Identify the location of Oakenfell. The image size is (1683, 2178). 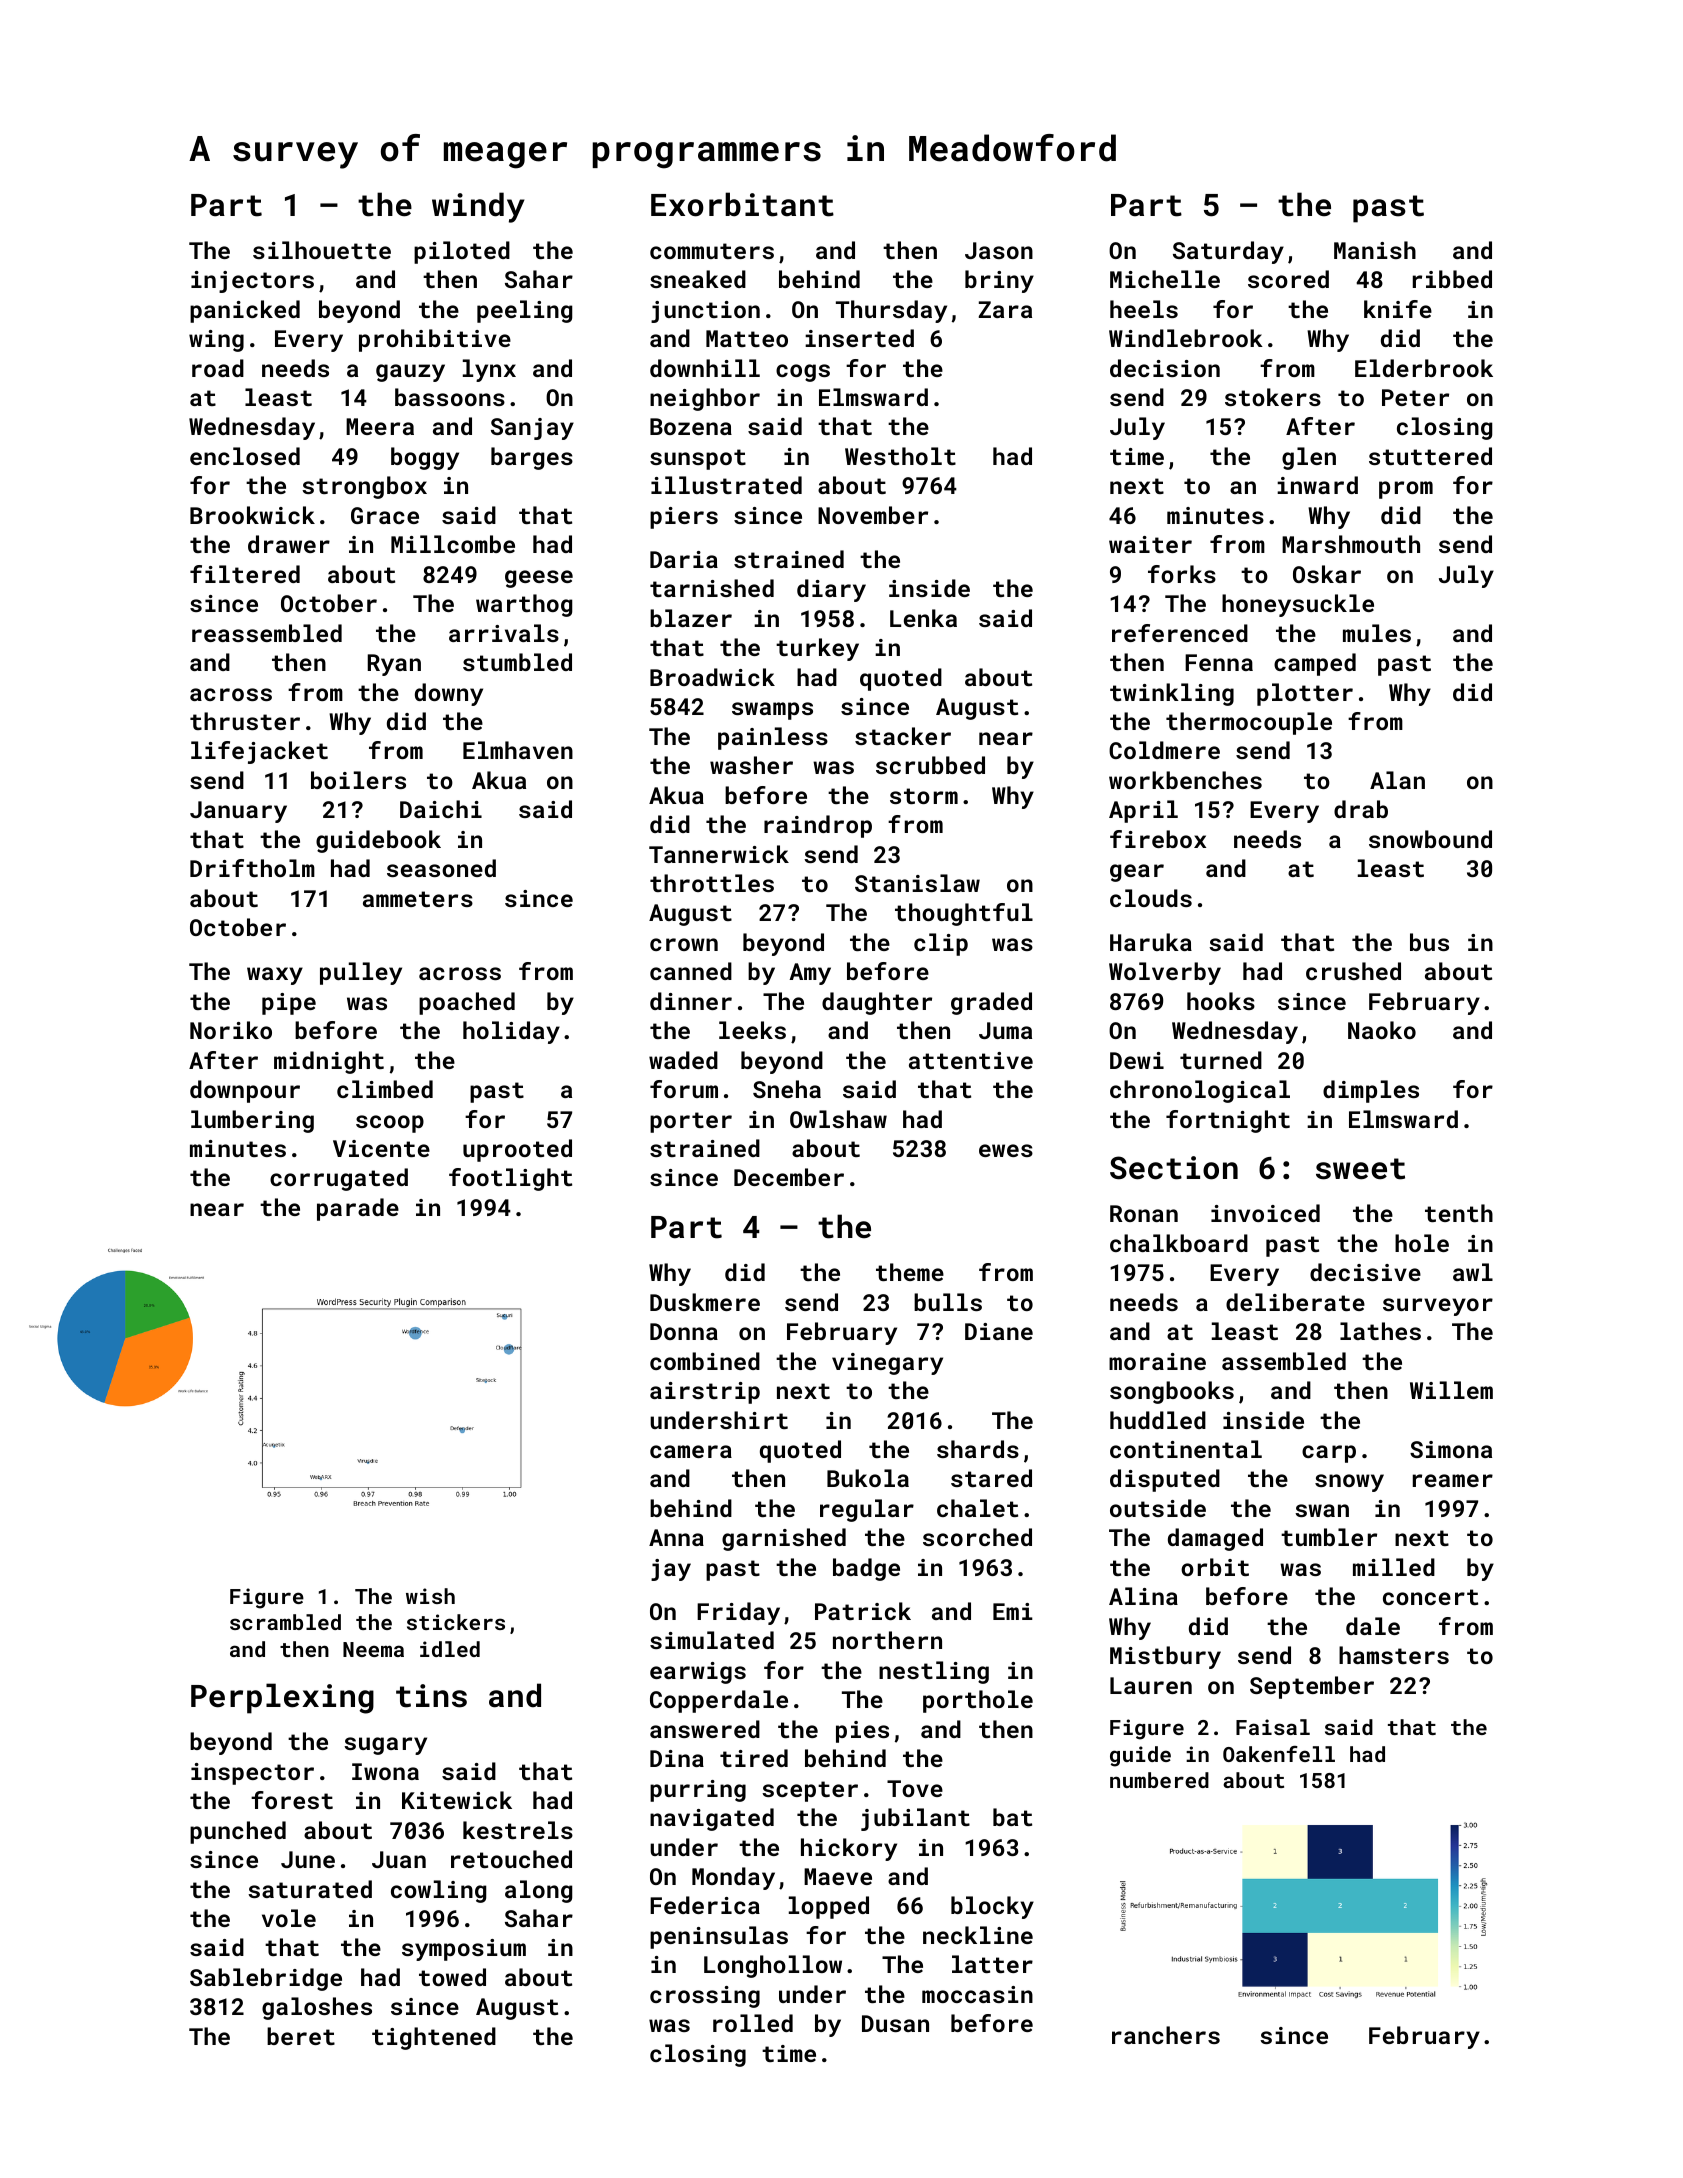
(1279, 1754).
